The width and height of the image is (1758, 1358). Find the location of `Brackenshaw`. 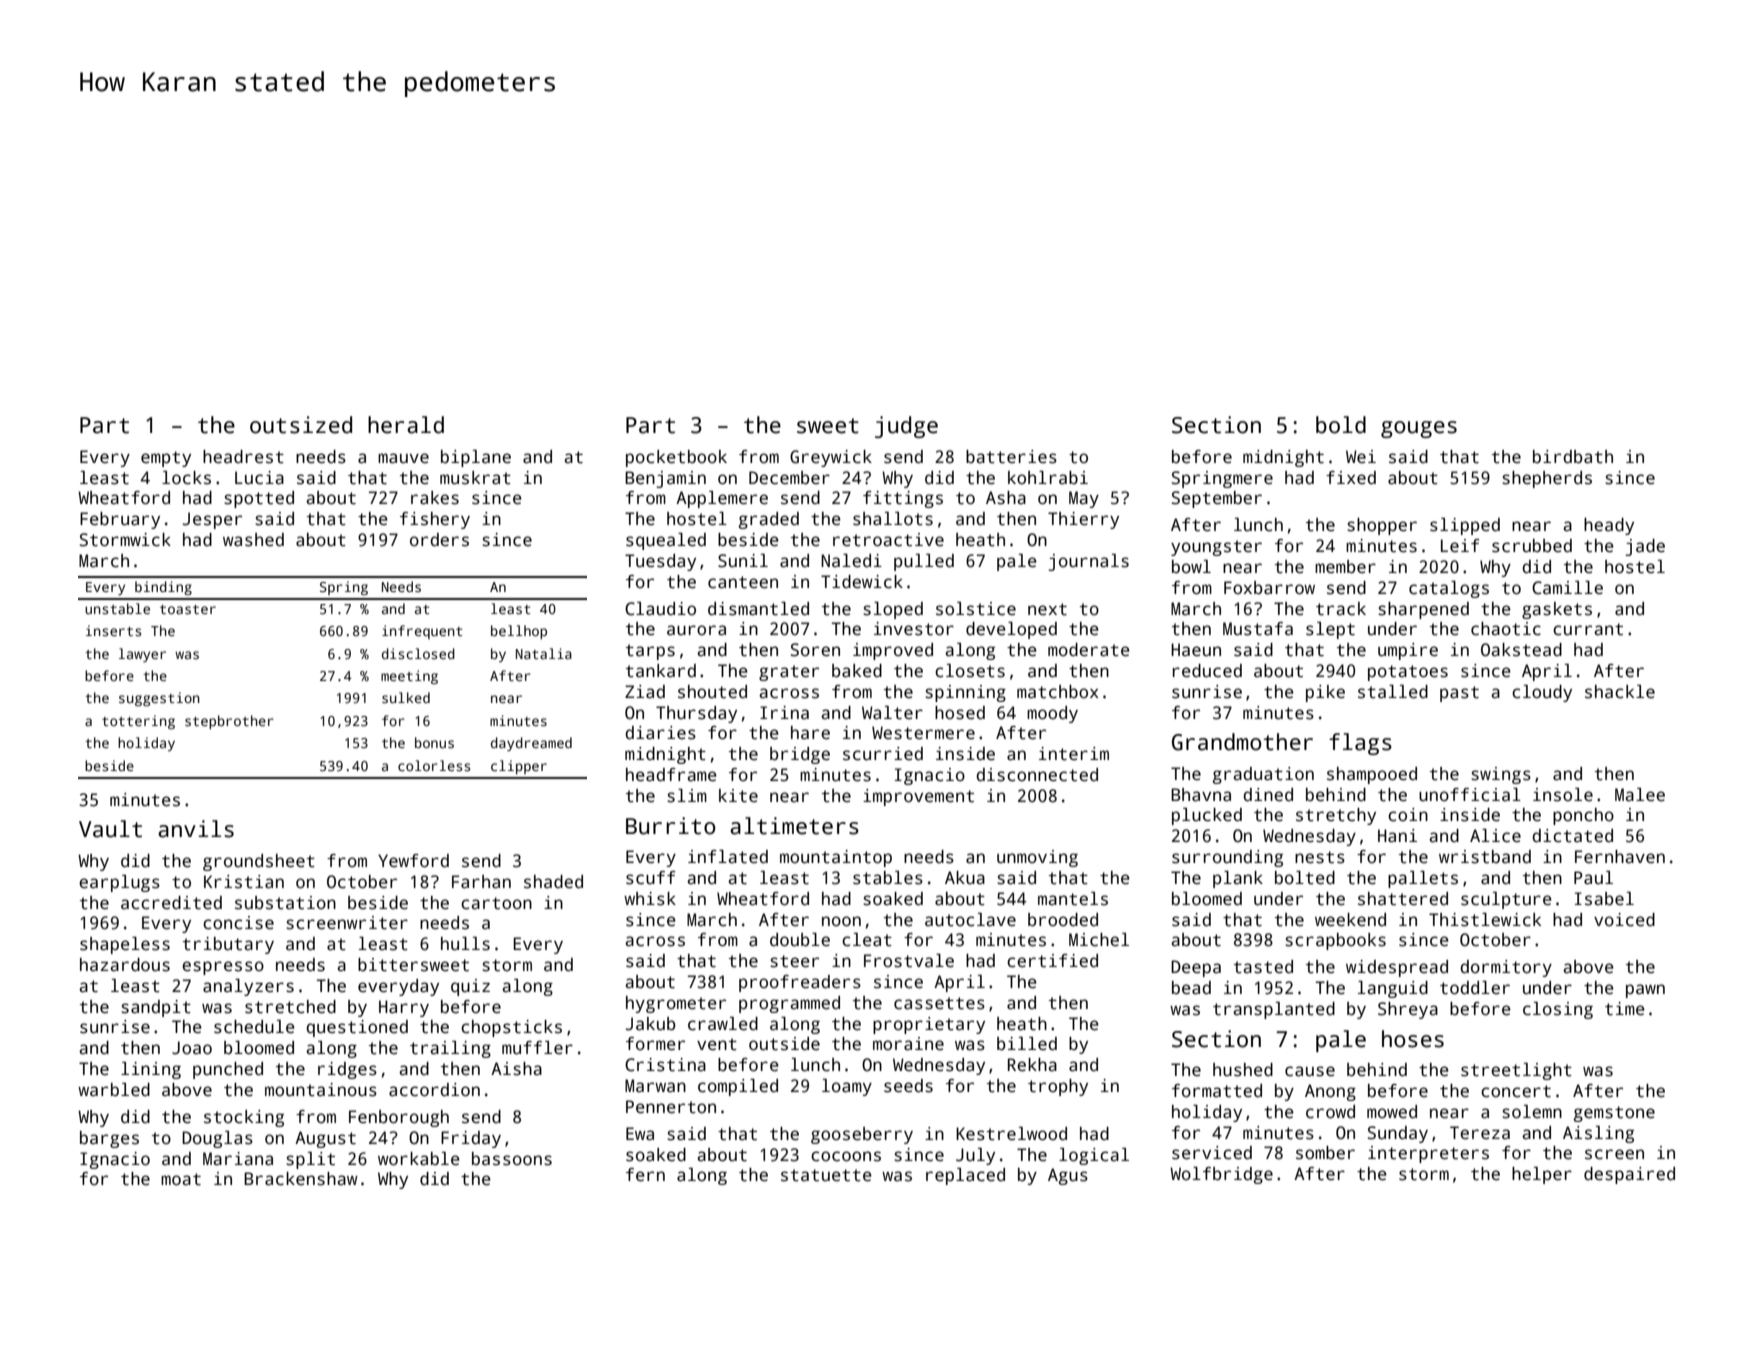

Brackenshaw is located at coordinates (301, 1179).
